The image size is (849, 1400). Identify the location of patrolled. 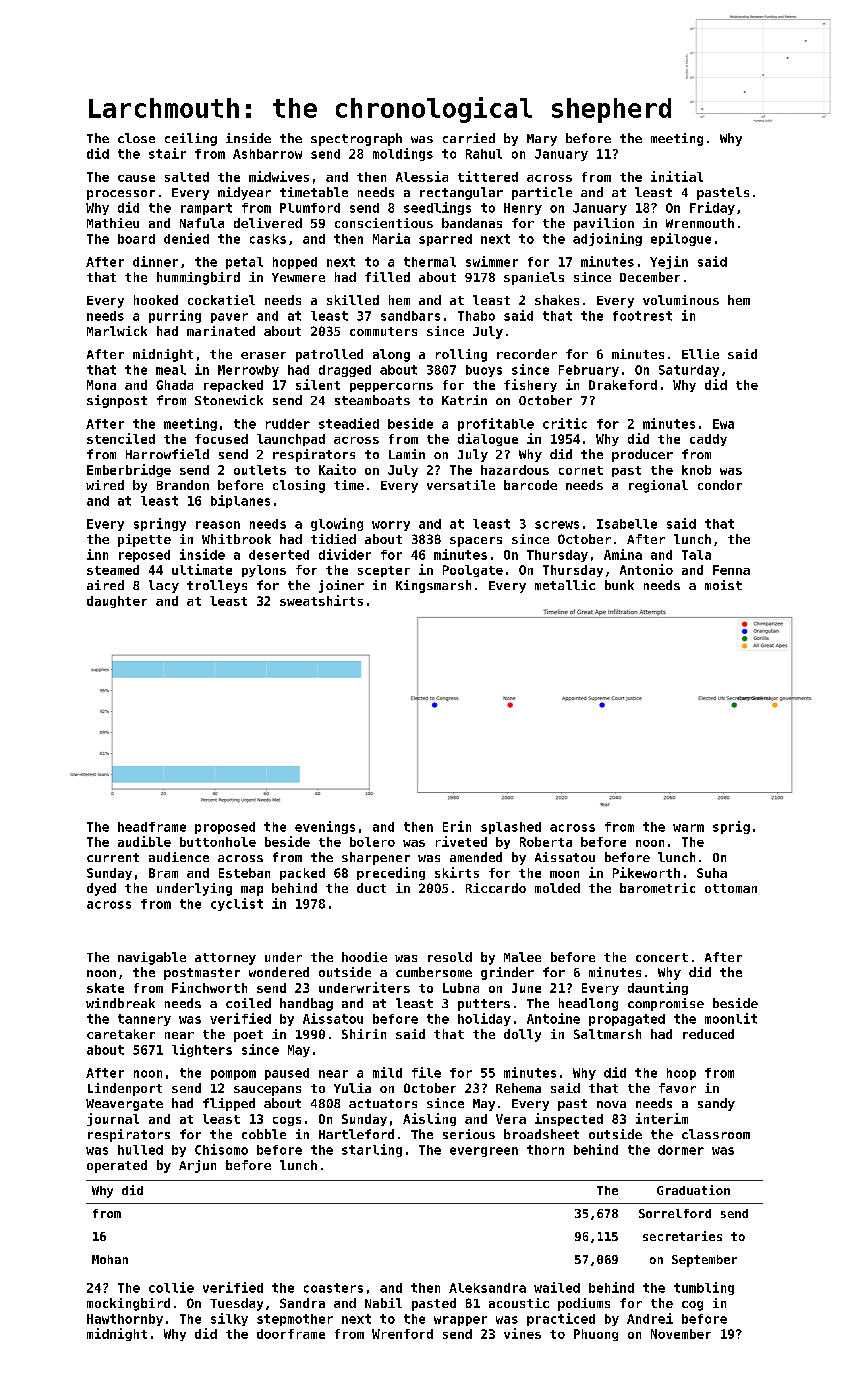
(329, 355).
